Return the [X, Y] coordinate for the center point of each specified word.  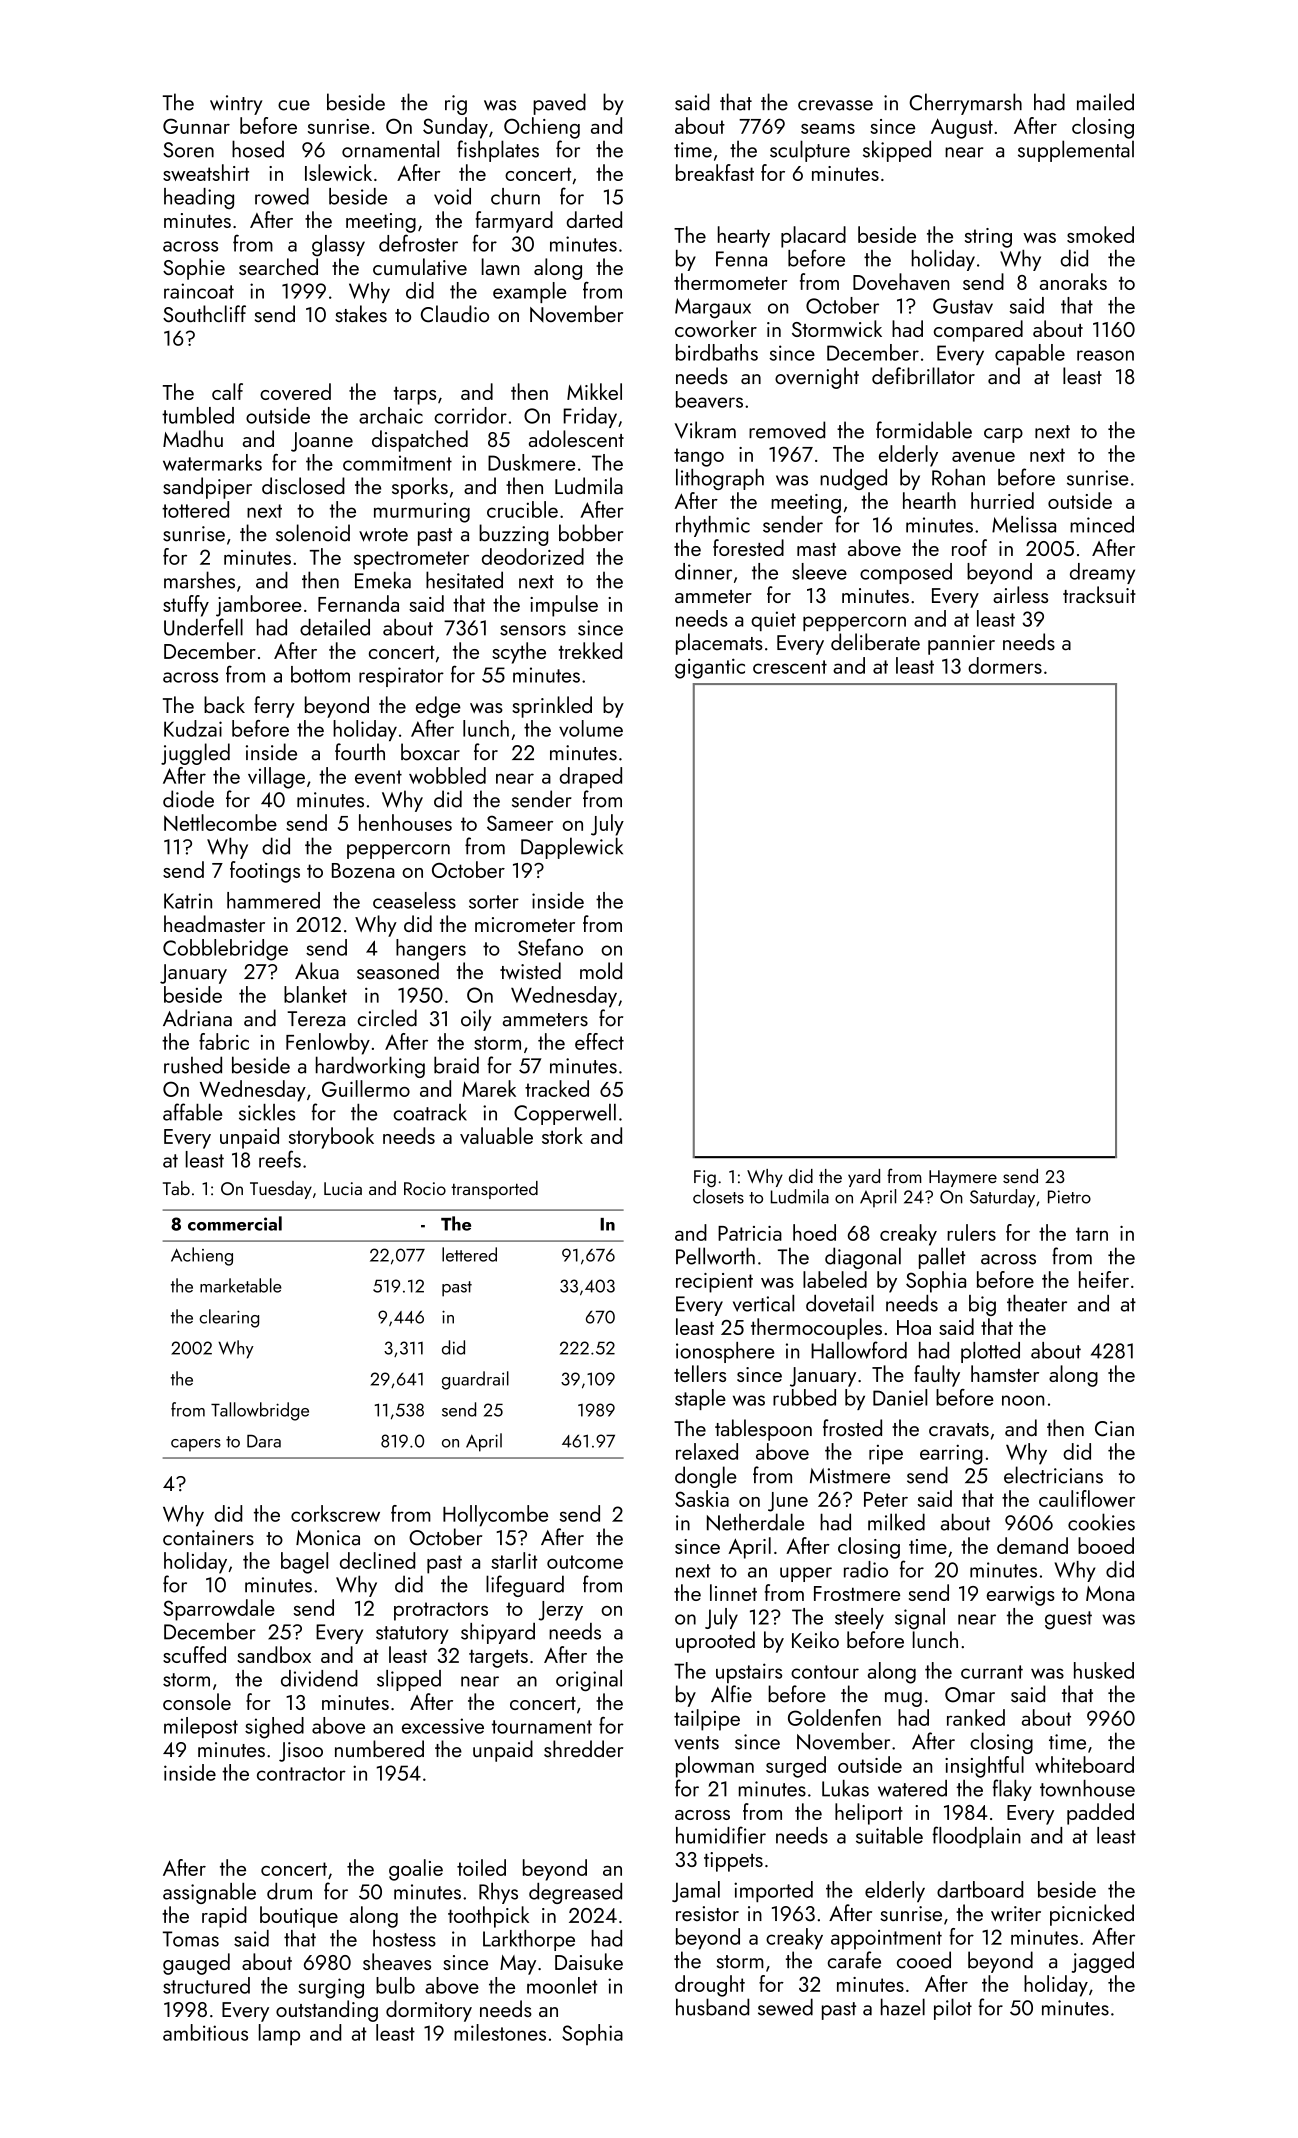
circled [387, 1018]
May [518, 1965]
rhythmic [713, 526]
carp [1003, 435]
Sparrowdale [219, 1610]
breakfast [715, 172]
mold [601, 971]
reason [1105, 355]
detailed [335, 627]
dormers [1005, 665]
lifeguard [525, 1586]
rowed [282, 196]
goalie [416, 1870]
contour [825, 1672]
